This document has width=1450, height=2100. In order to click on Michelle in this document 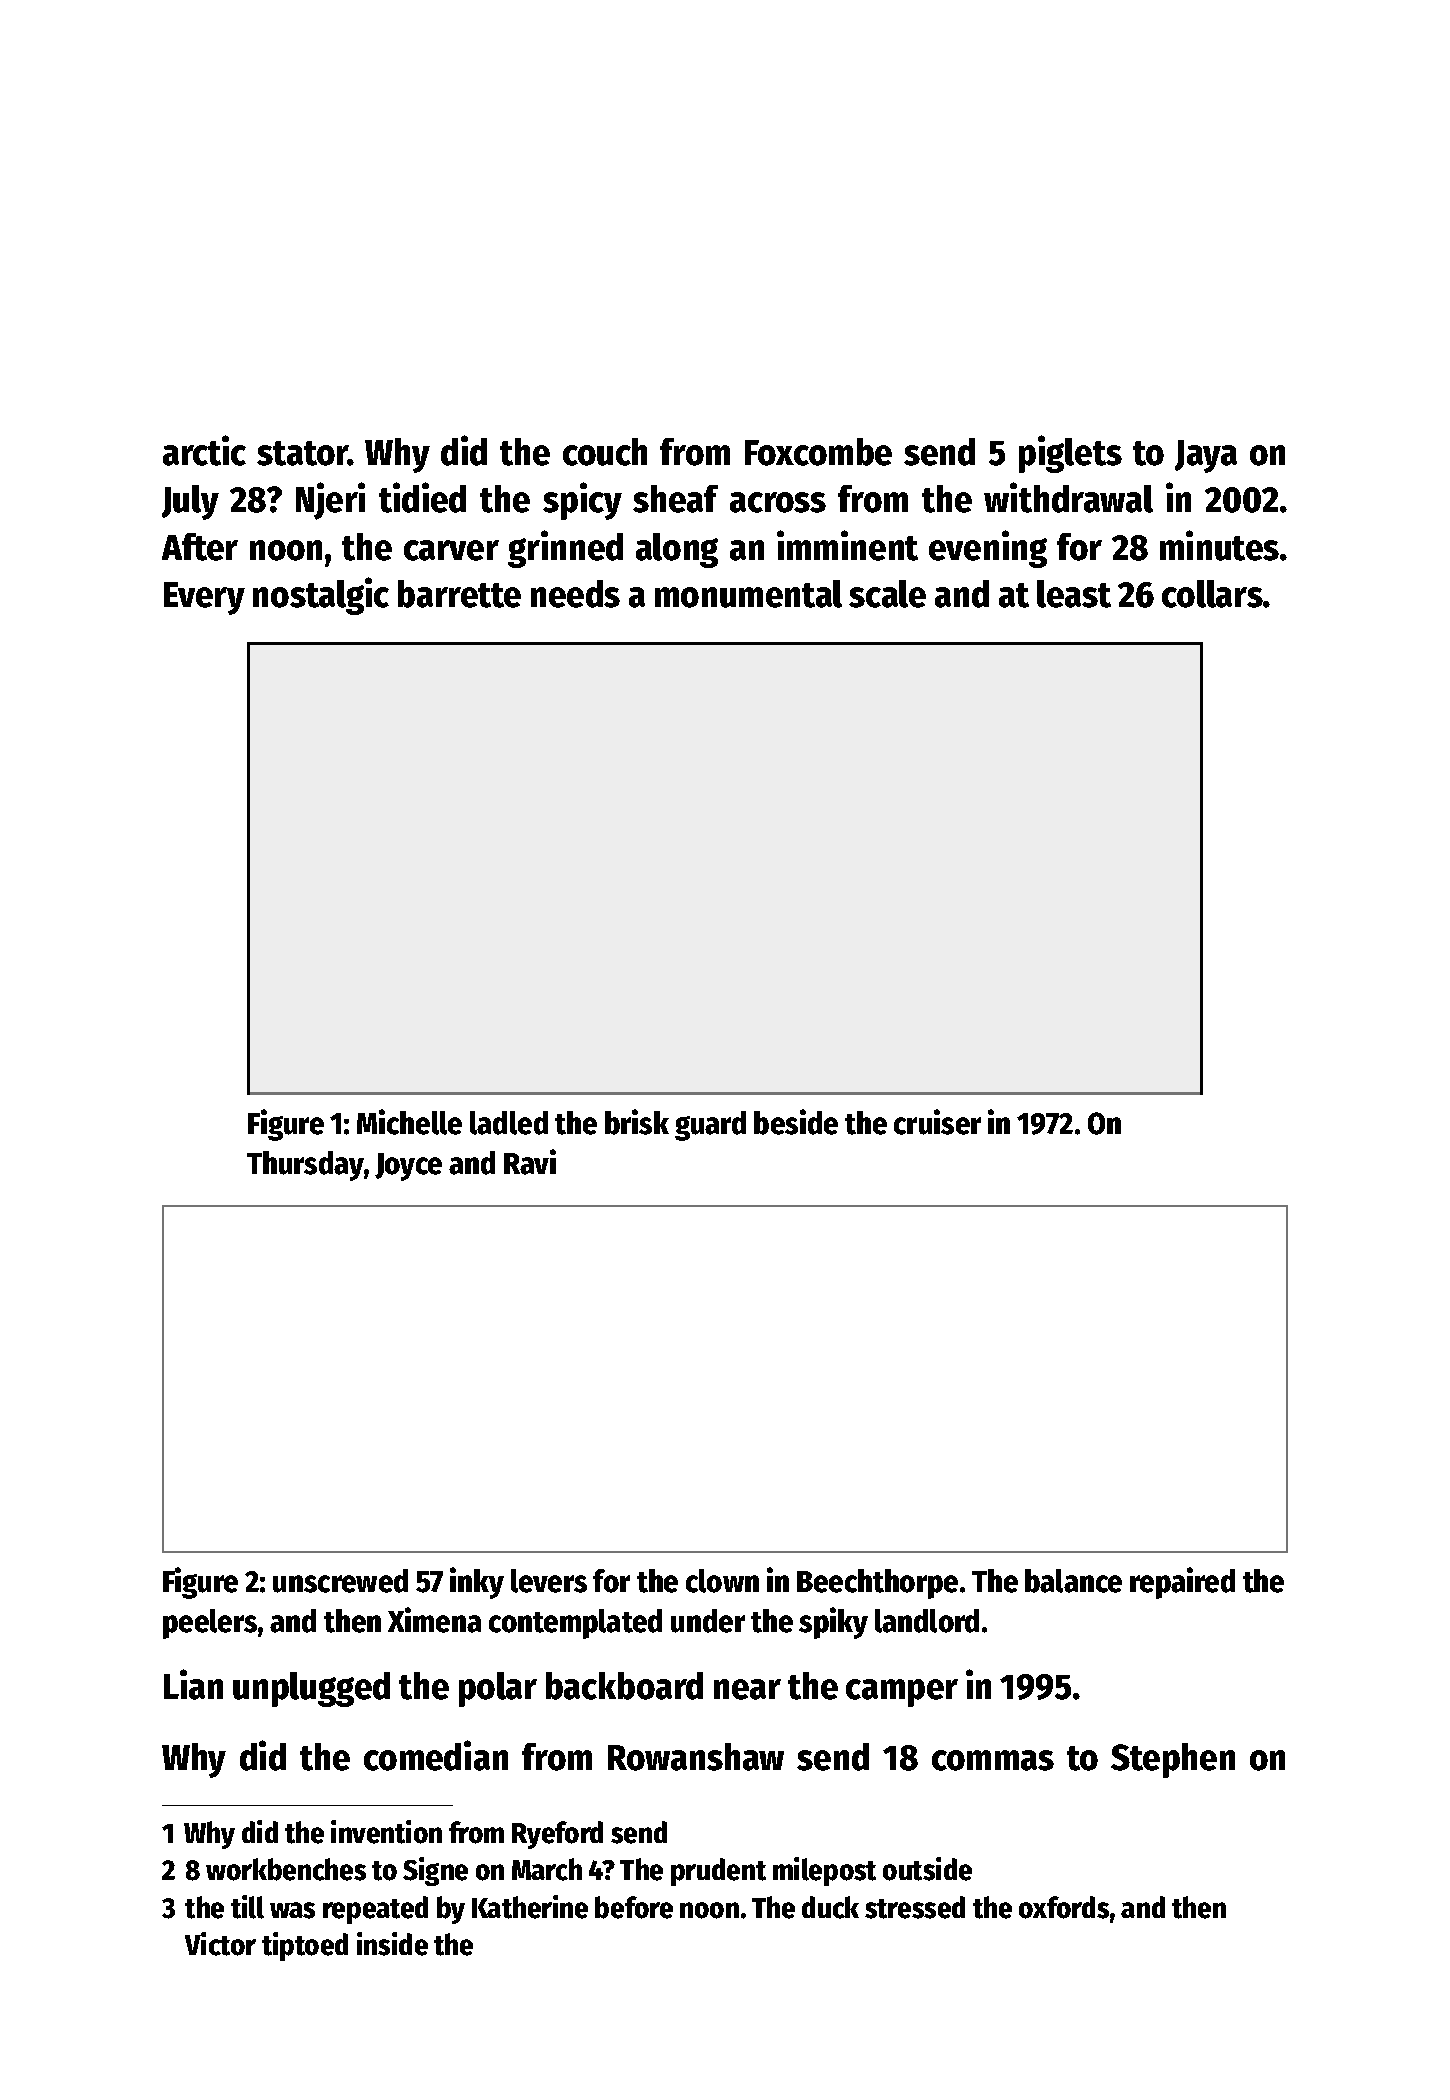, I will do `click(409, 1122)`.
